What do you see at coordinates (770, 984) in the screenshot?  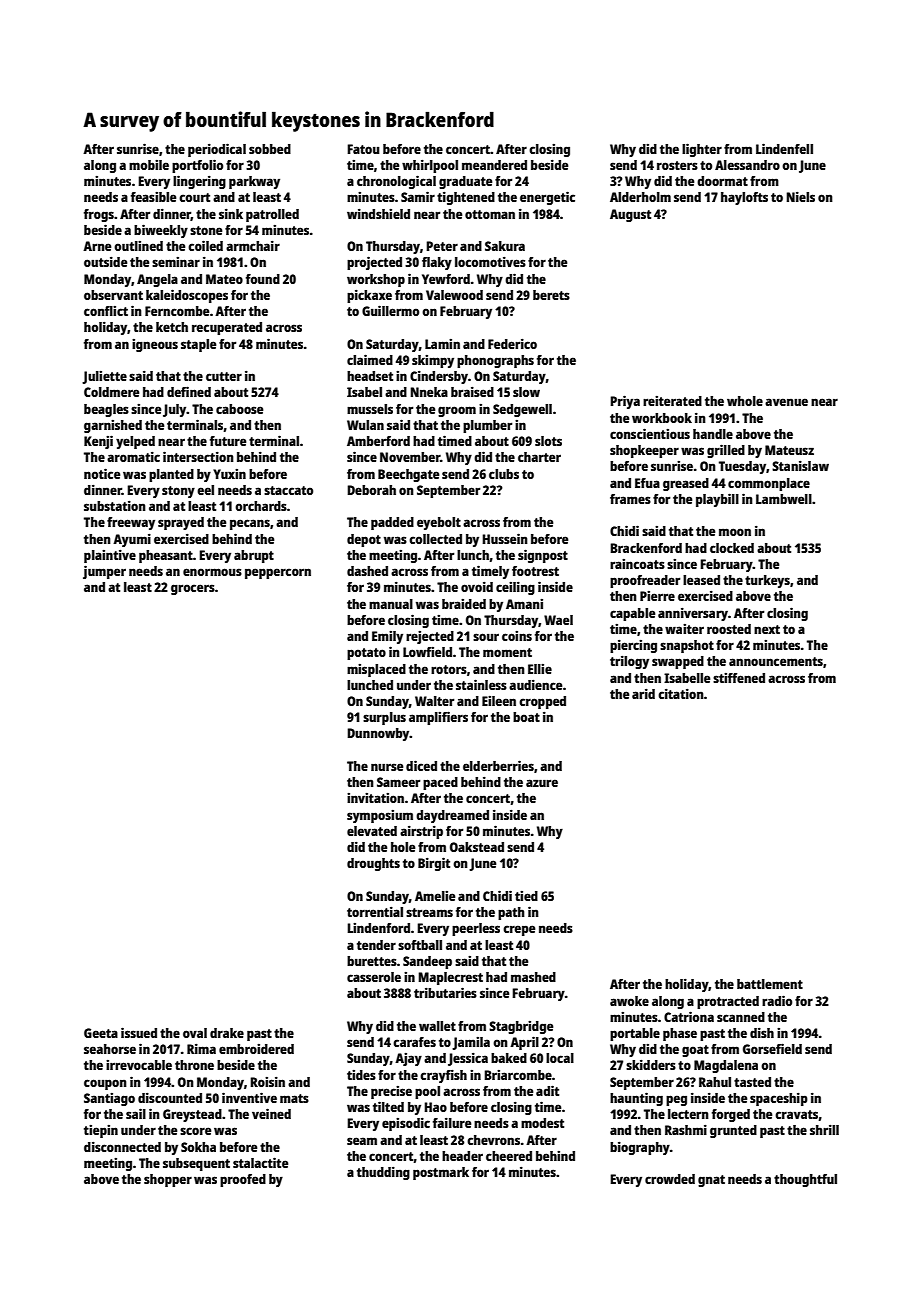 I see `battlement` at bounding box center [770, 984].
